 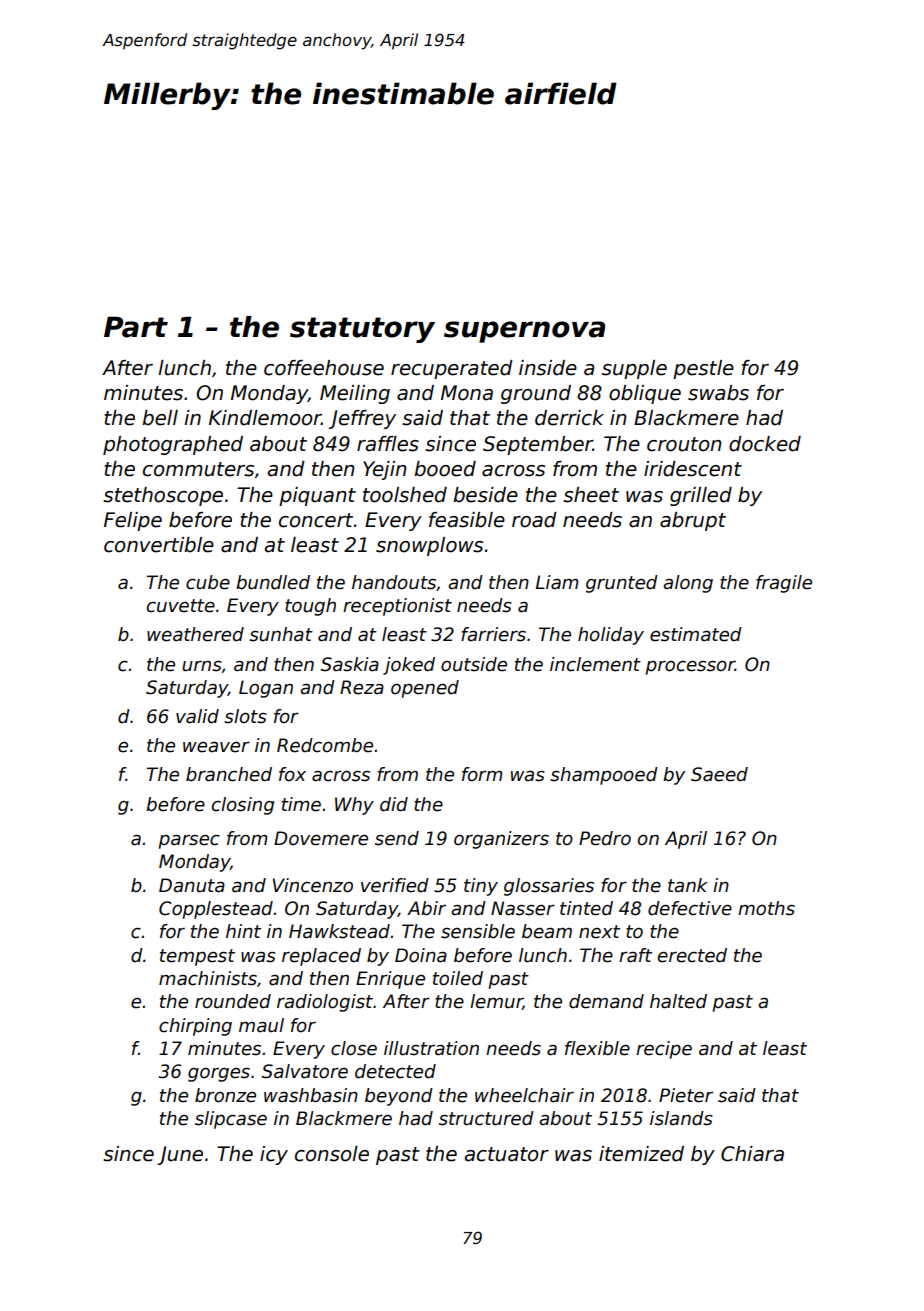 What do you see at coordinates (325, 1003) in the document?
I see `radiologist` at bounding box center [325, 1003].
